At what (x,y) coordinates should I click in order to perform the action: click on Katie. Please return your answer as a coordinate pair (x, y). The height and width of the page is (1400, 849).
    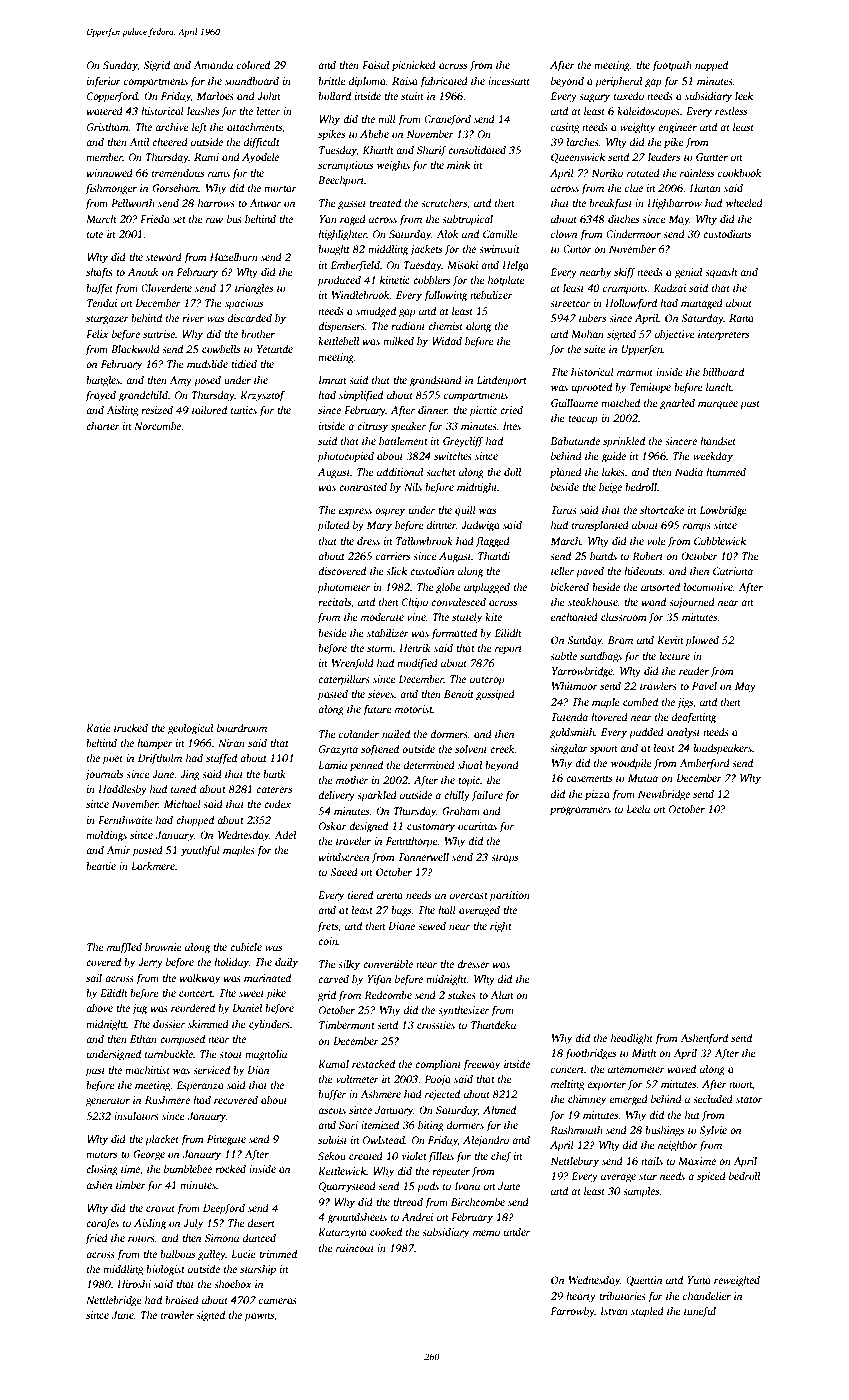
    Looking at the image, I should click on (98, 728).
